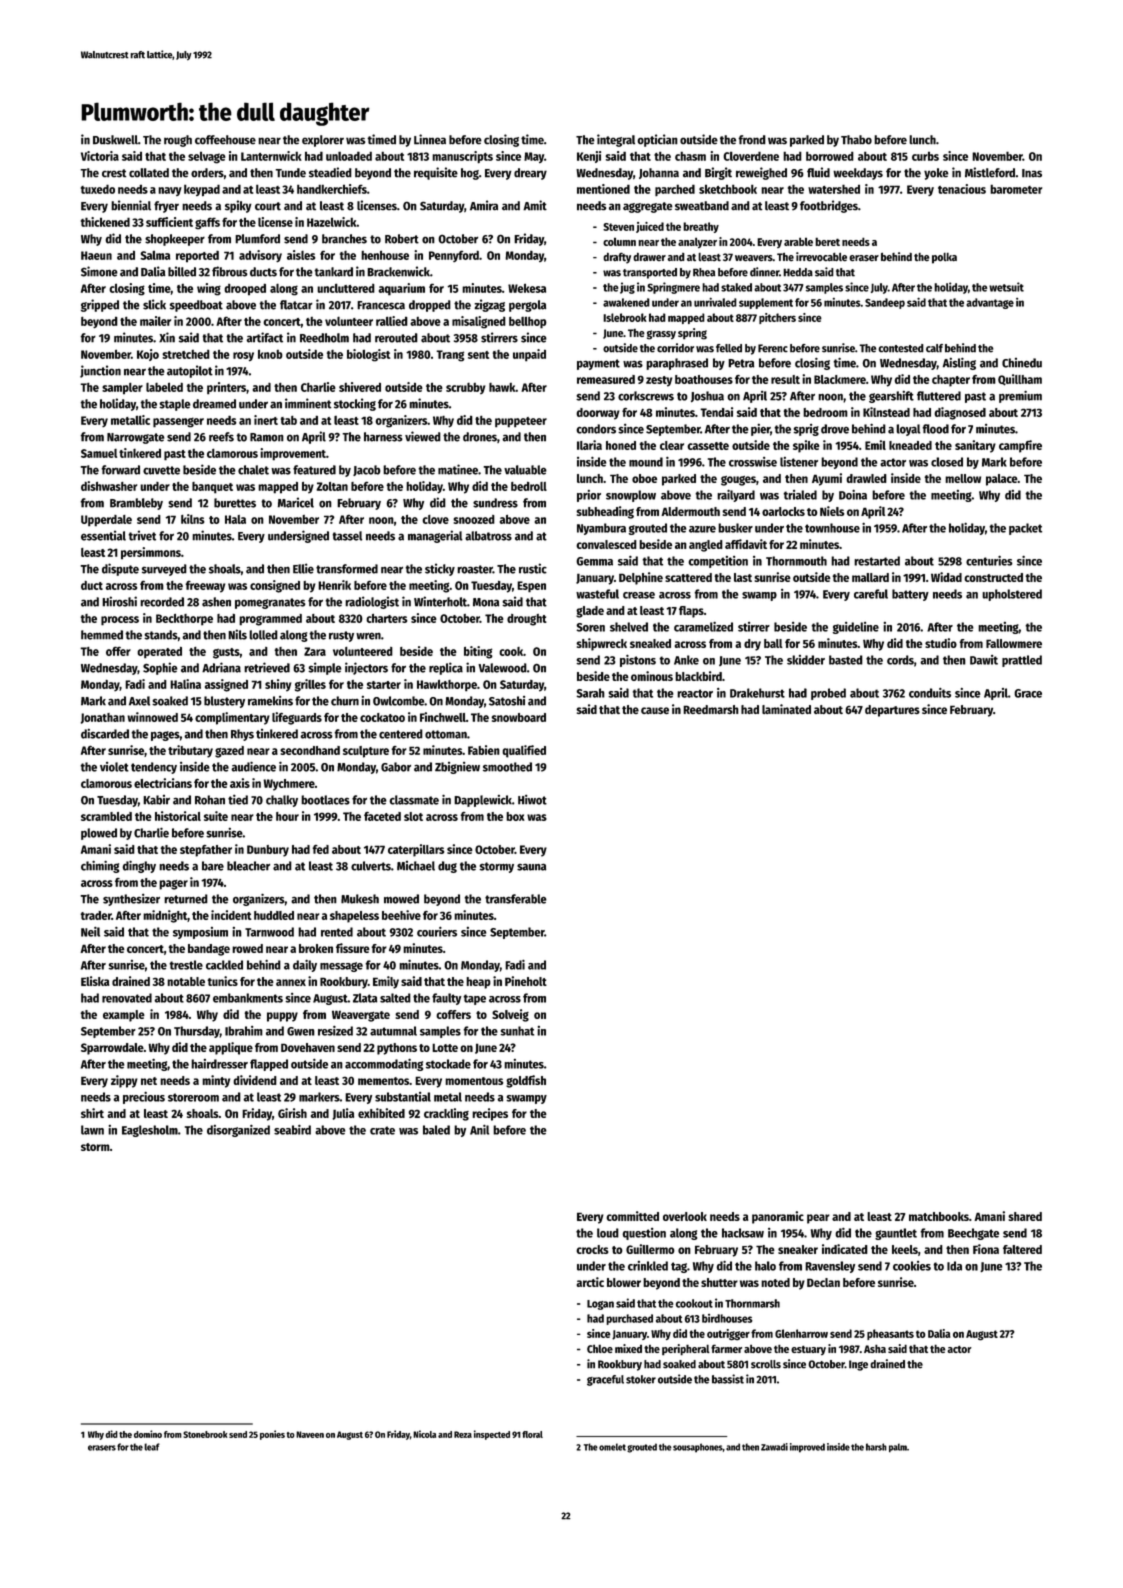 The image size is (1123, 1588). I want to click on wetsuit, so click(1006, 287).
